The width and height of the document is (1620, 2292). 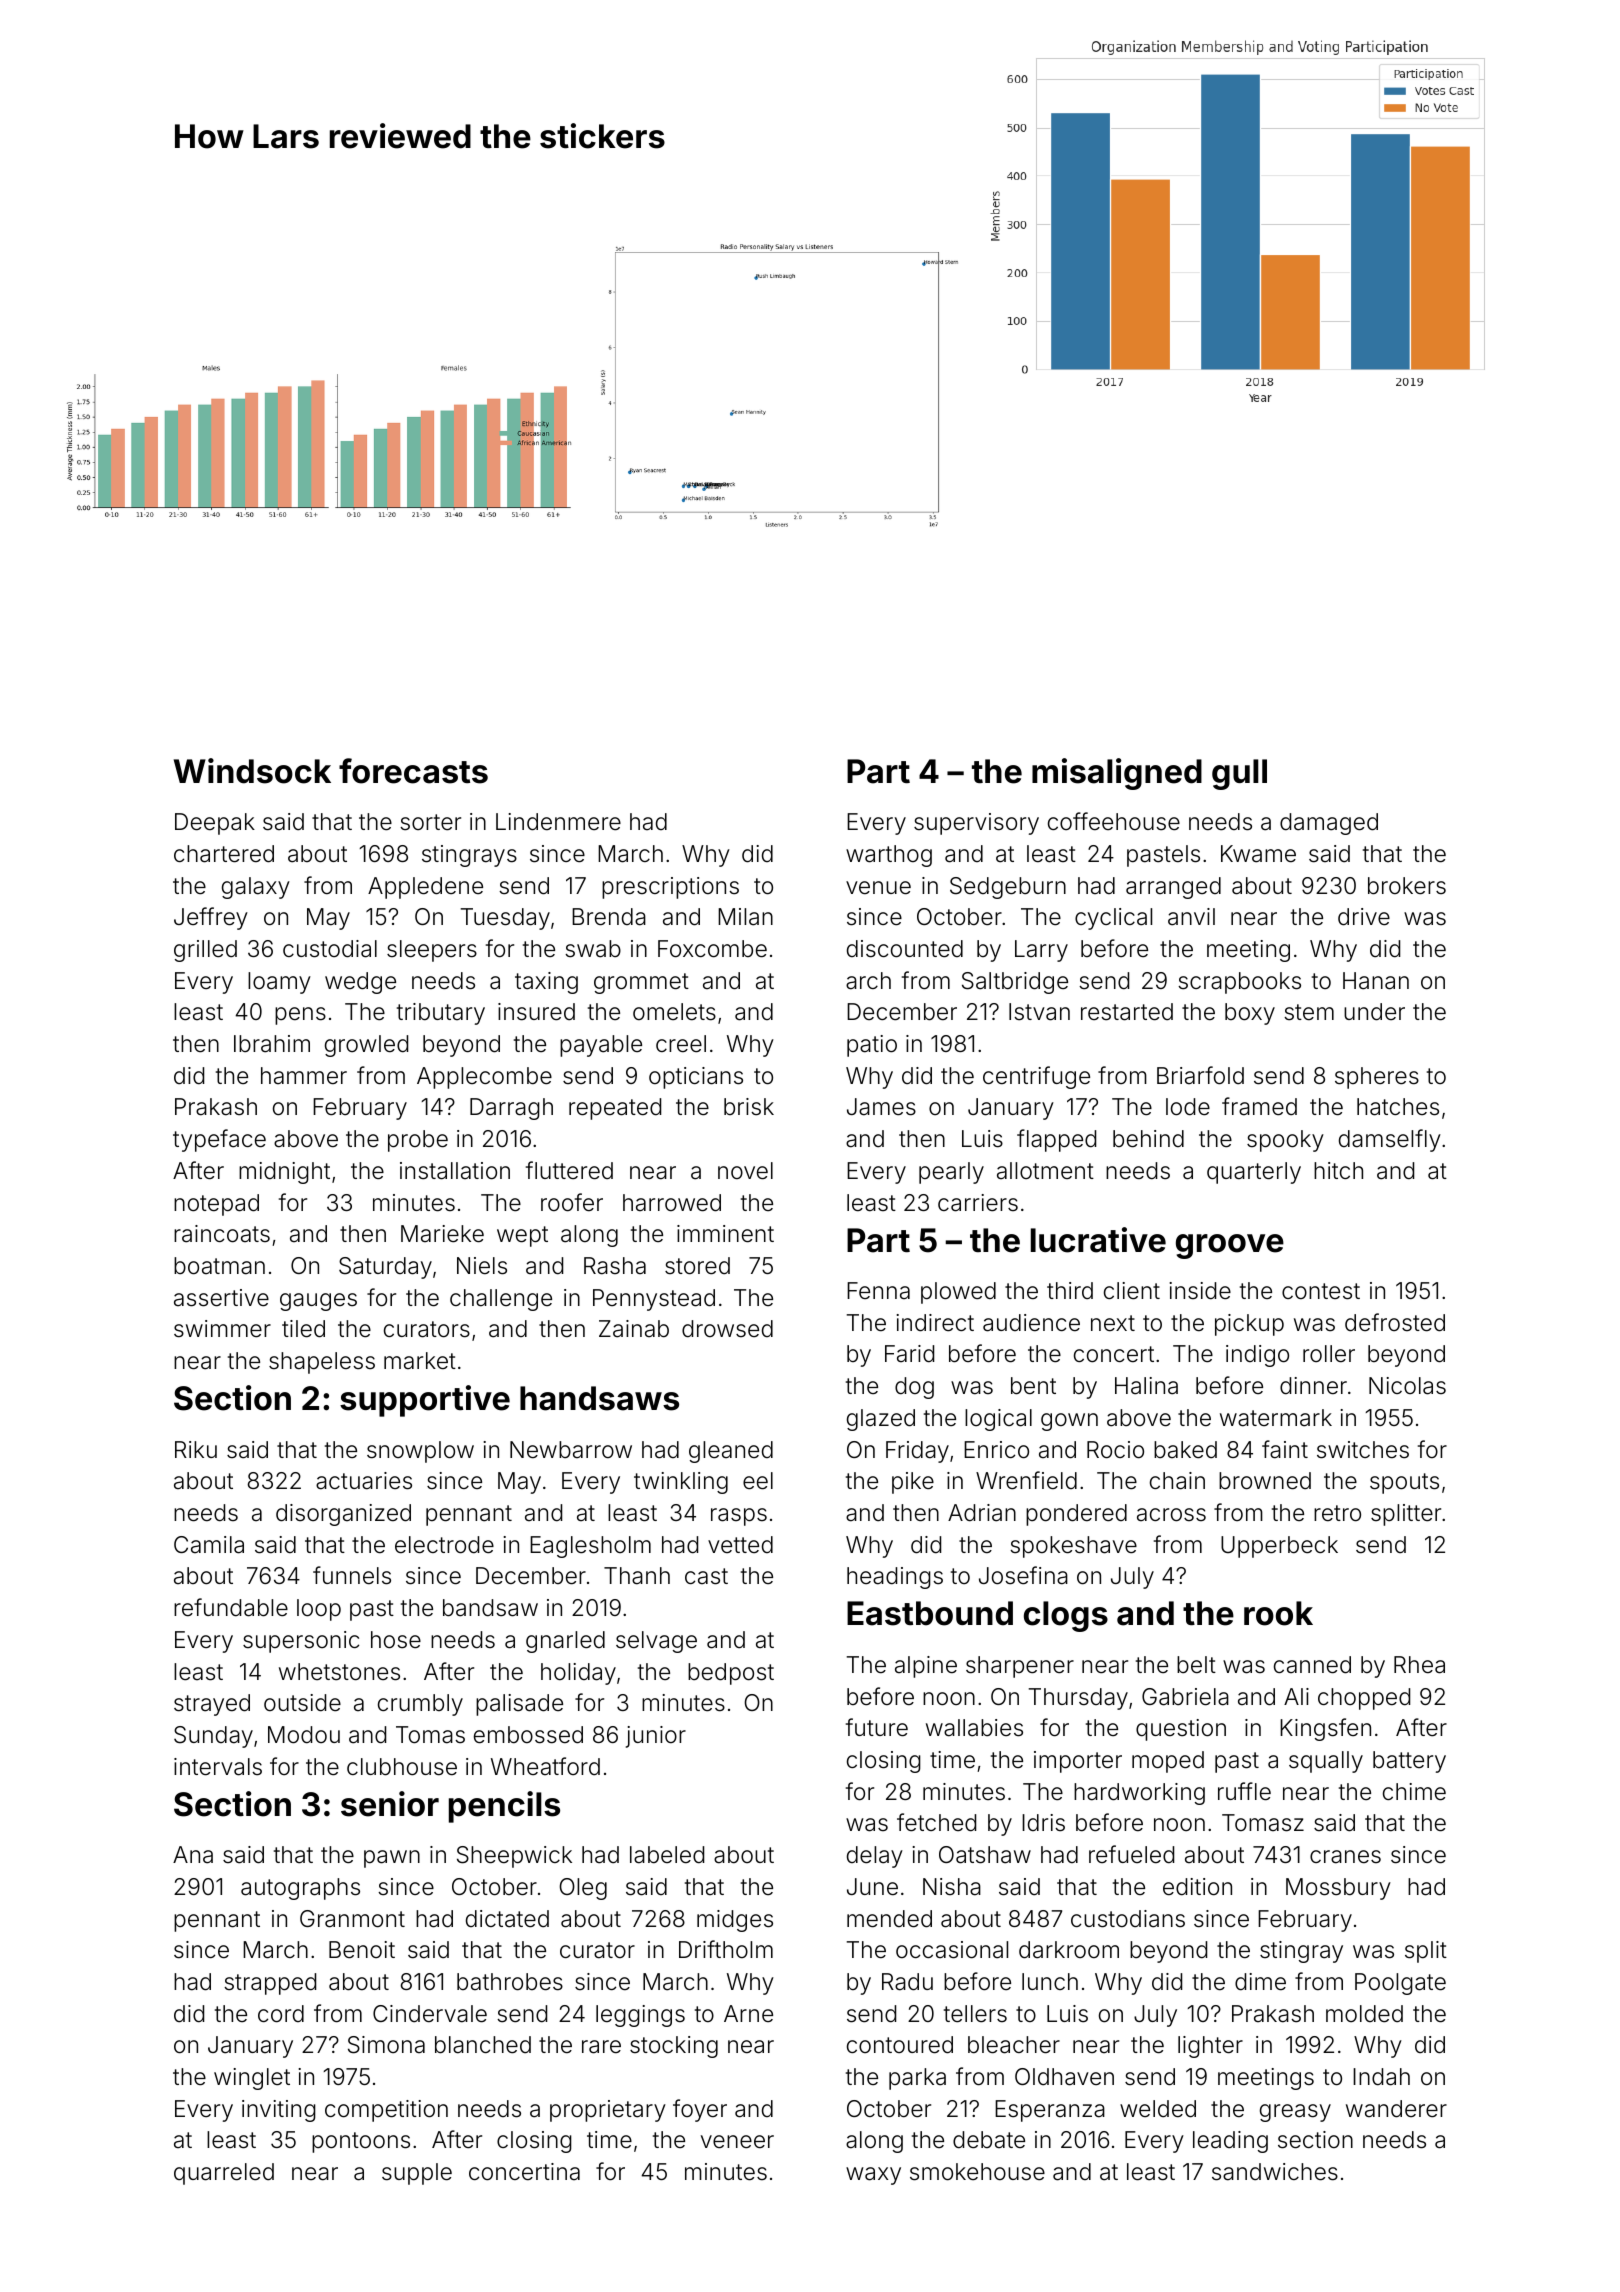 I want to click on intervals, so click(x=218, y=1767).
